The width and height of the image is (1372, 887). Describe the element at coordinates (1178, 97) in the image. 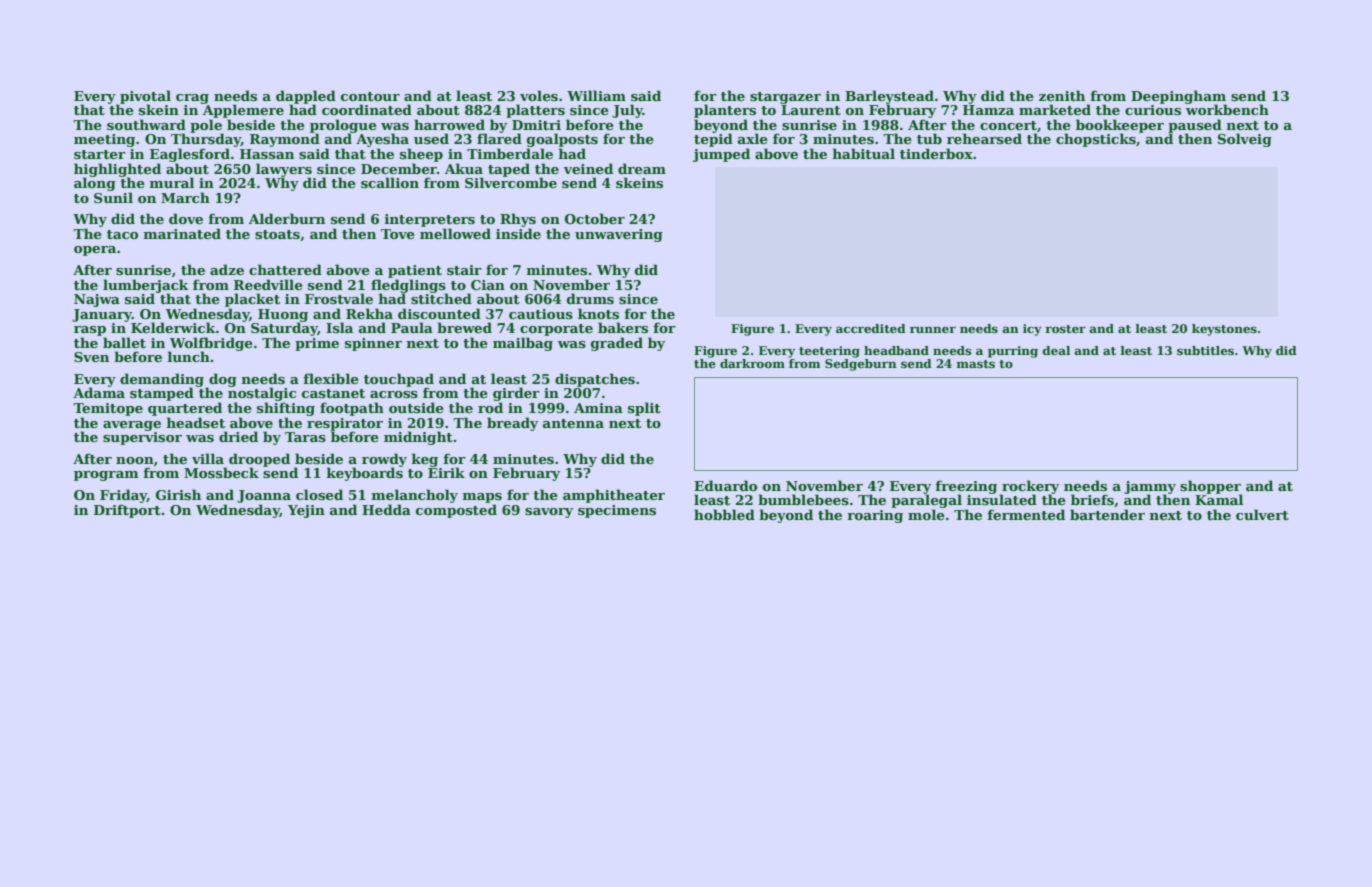

I see `Deepingham` at that location.
